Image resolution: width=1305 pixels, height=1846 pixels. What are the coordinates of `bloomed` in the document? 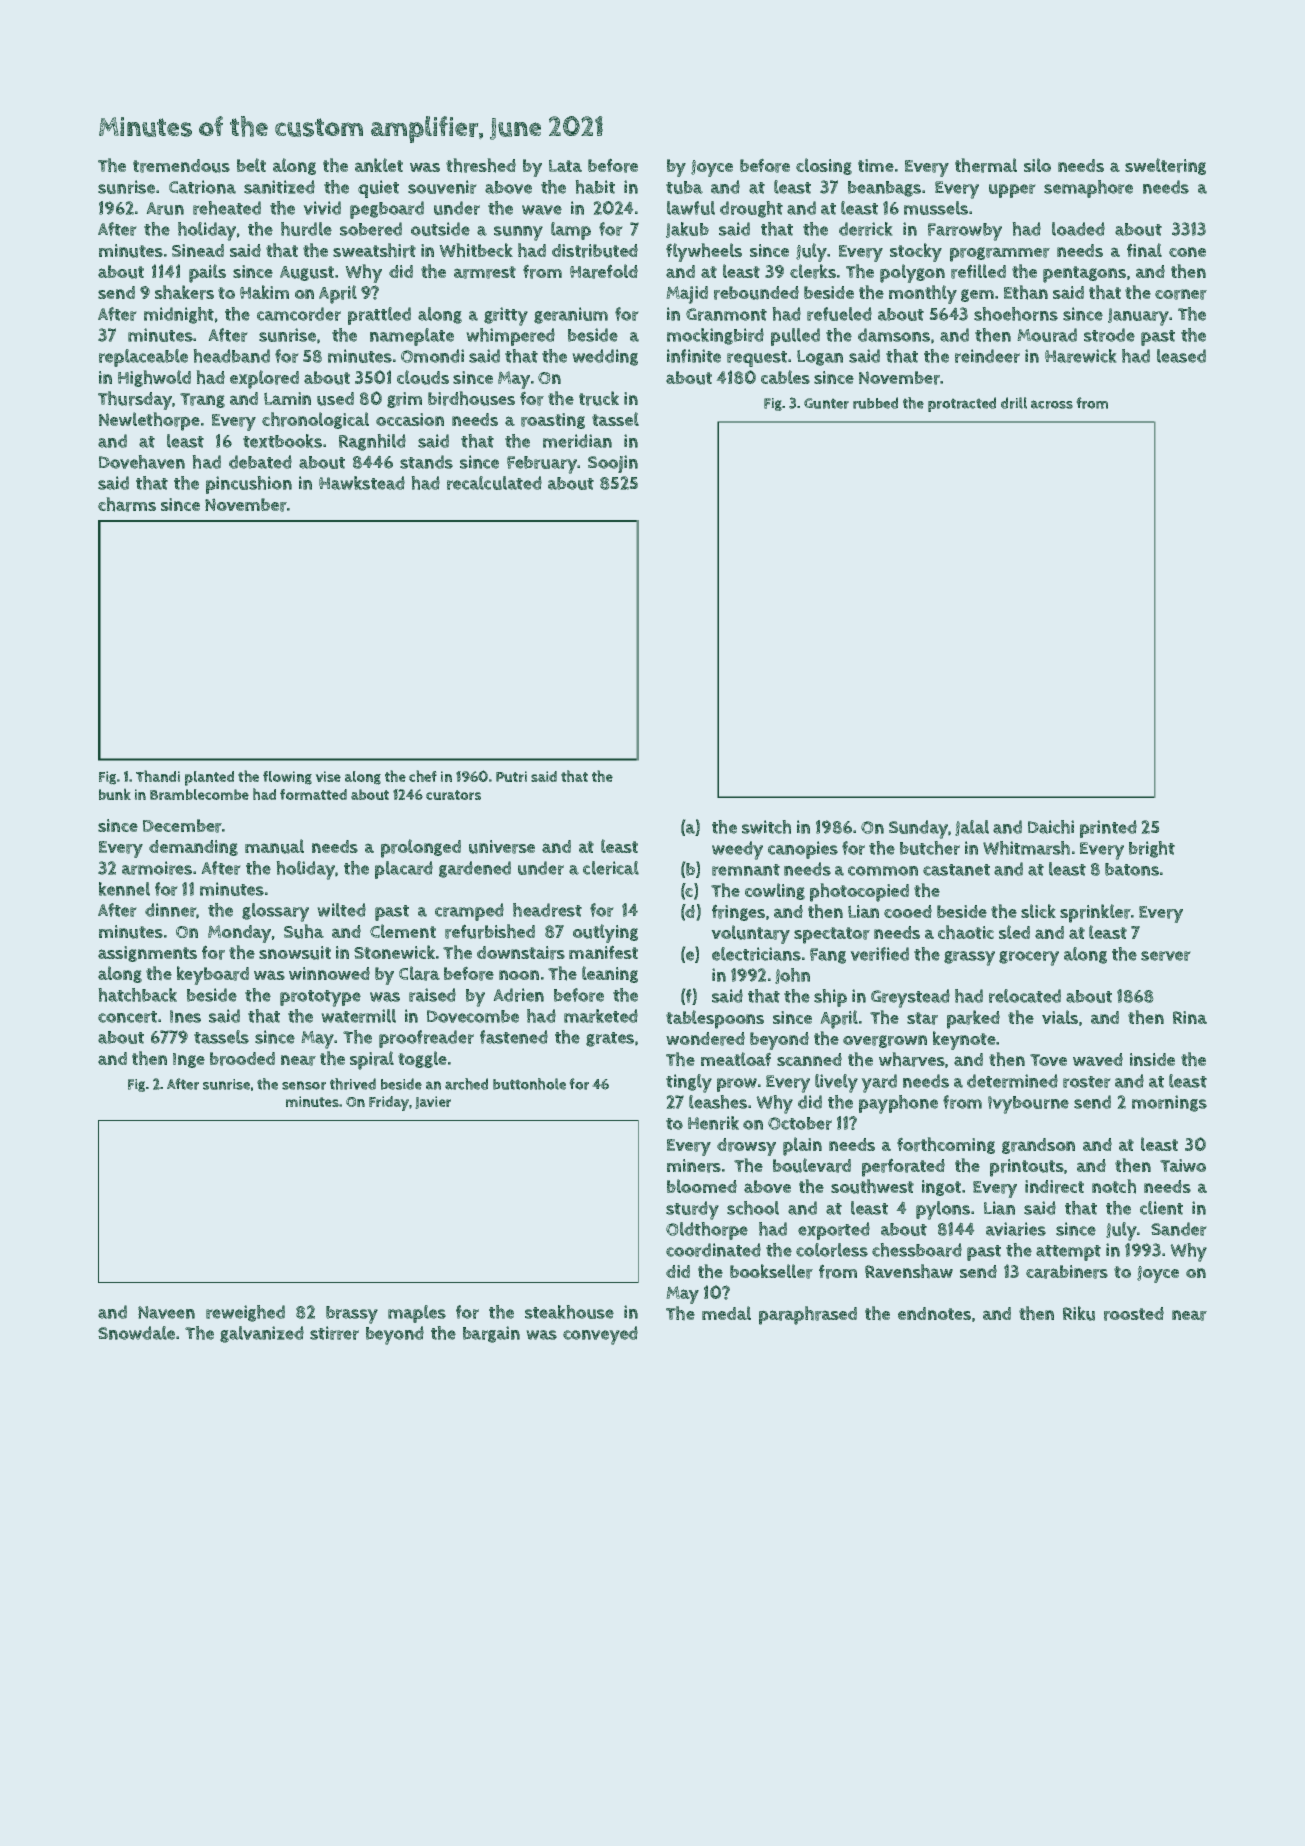 It's located at (702, 1186).
